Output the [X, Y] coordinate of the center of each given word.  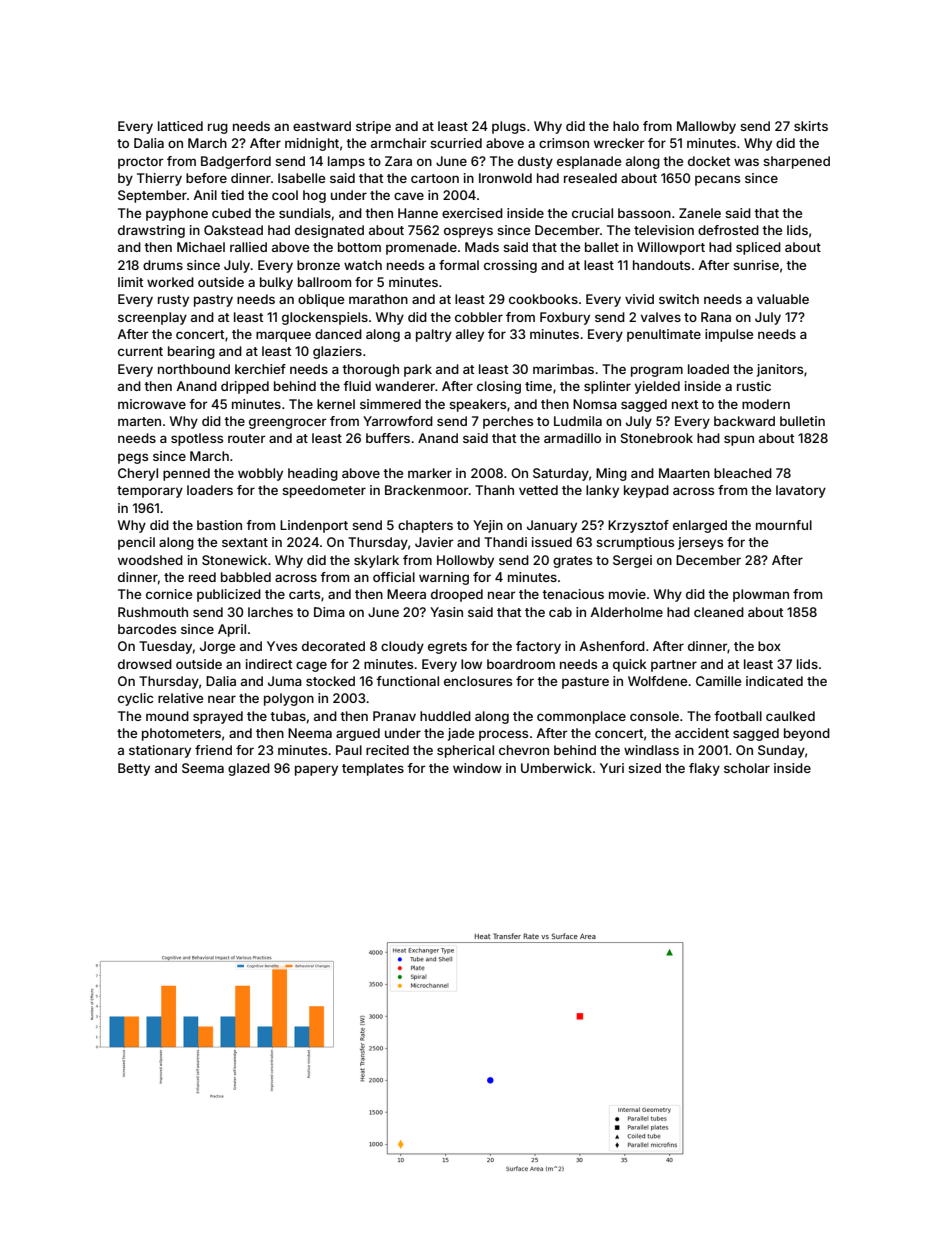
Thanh [494, 490]
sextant [245, 542]
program [657, 371]
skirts [811, 126]
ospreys [468, 232]
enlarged [700, 526]
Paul [349, 750]
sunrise [756, 265]
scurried [456, 143]
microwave [152, 404]
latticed [180, 126]
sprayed [218, 717]
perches [508, 422]
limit [130, 282]
